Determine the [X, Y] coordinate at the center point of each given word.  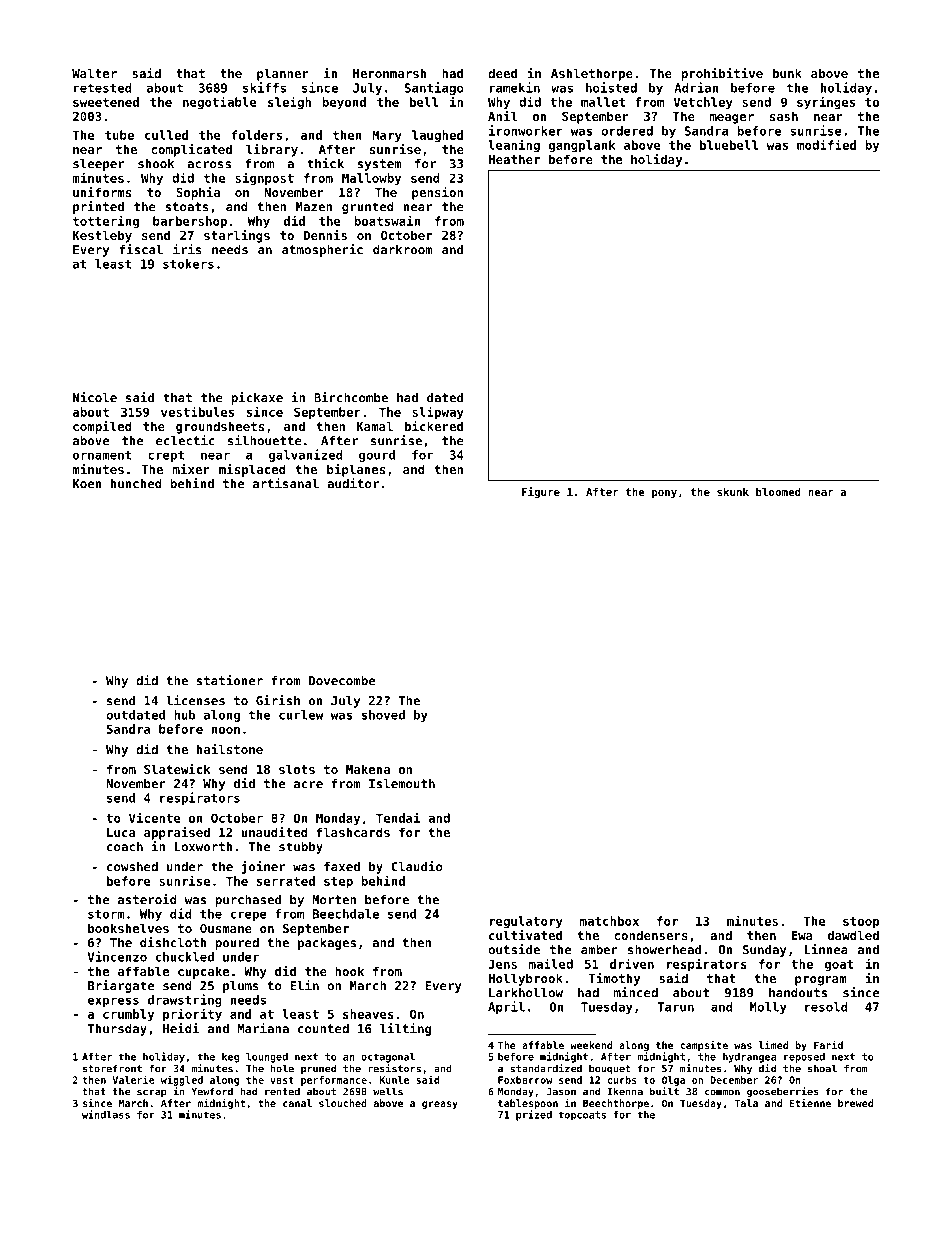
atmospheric [322, 250]
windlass [106, 1114]
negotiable [220, 103]
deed [502, 73]
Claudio [417, 866]
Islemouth [402, 784]
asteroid [147, 899]
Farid [828, 1045]
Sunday [765, 951]
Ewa [802, 935]
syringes [826, 103]
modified [826, 144]
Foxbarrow [525, 1080]
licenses [195, 700]
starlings [237, 236]
